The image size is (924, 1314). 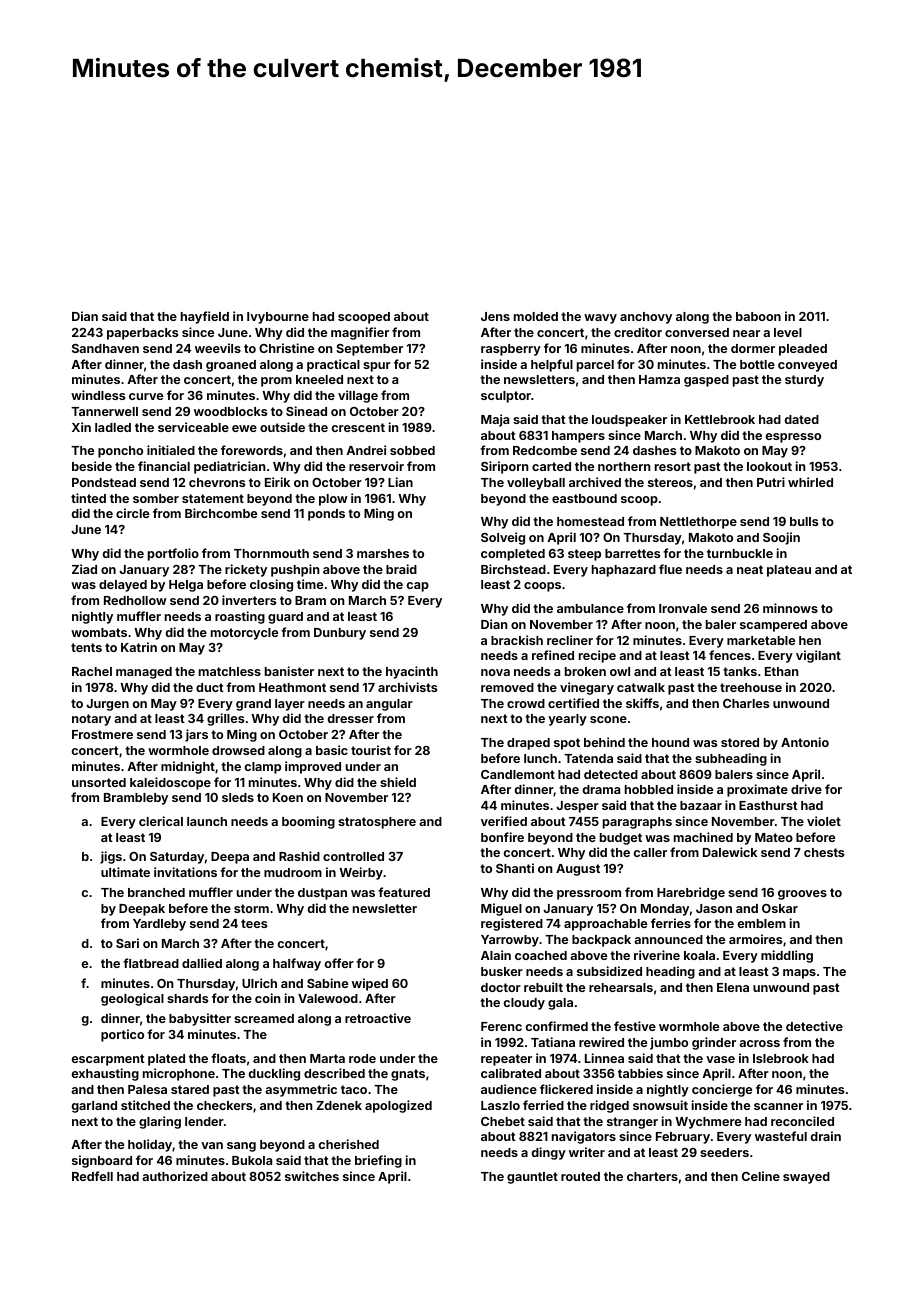 I want to click on draped, so click(x=528, y=744).
